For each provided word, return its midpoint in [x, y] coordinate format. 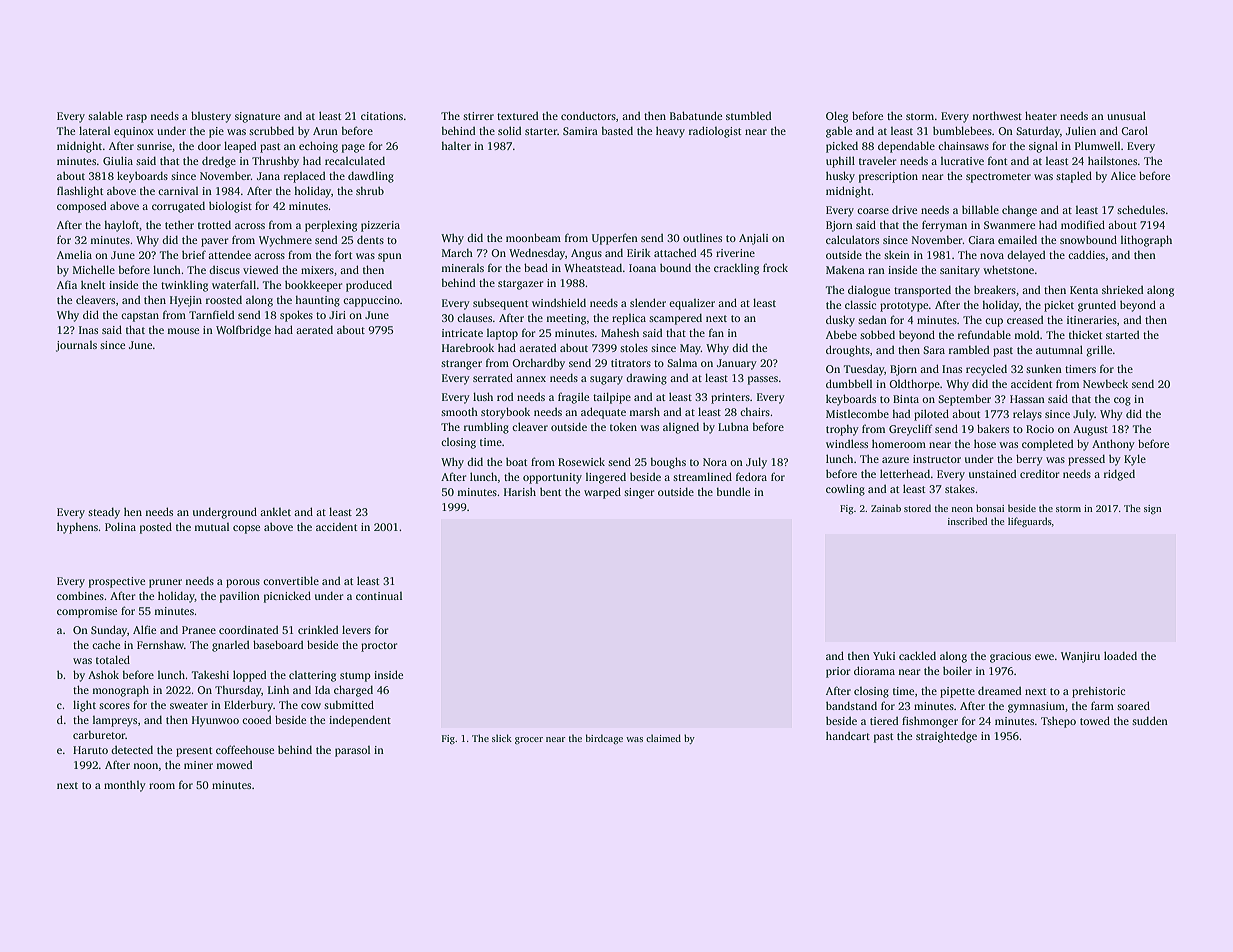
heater [1041, 115]
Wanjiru [1080, 657]
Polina [120, 526]
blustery [211, 117]
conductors [588, 115]
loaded [1120, 655]
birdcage [604, 739]
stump [355, 677]
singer [639, 493]
